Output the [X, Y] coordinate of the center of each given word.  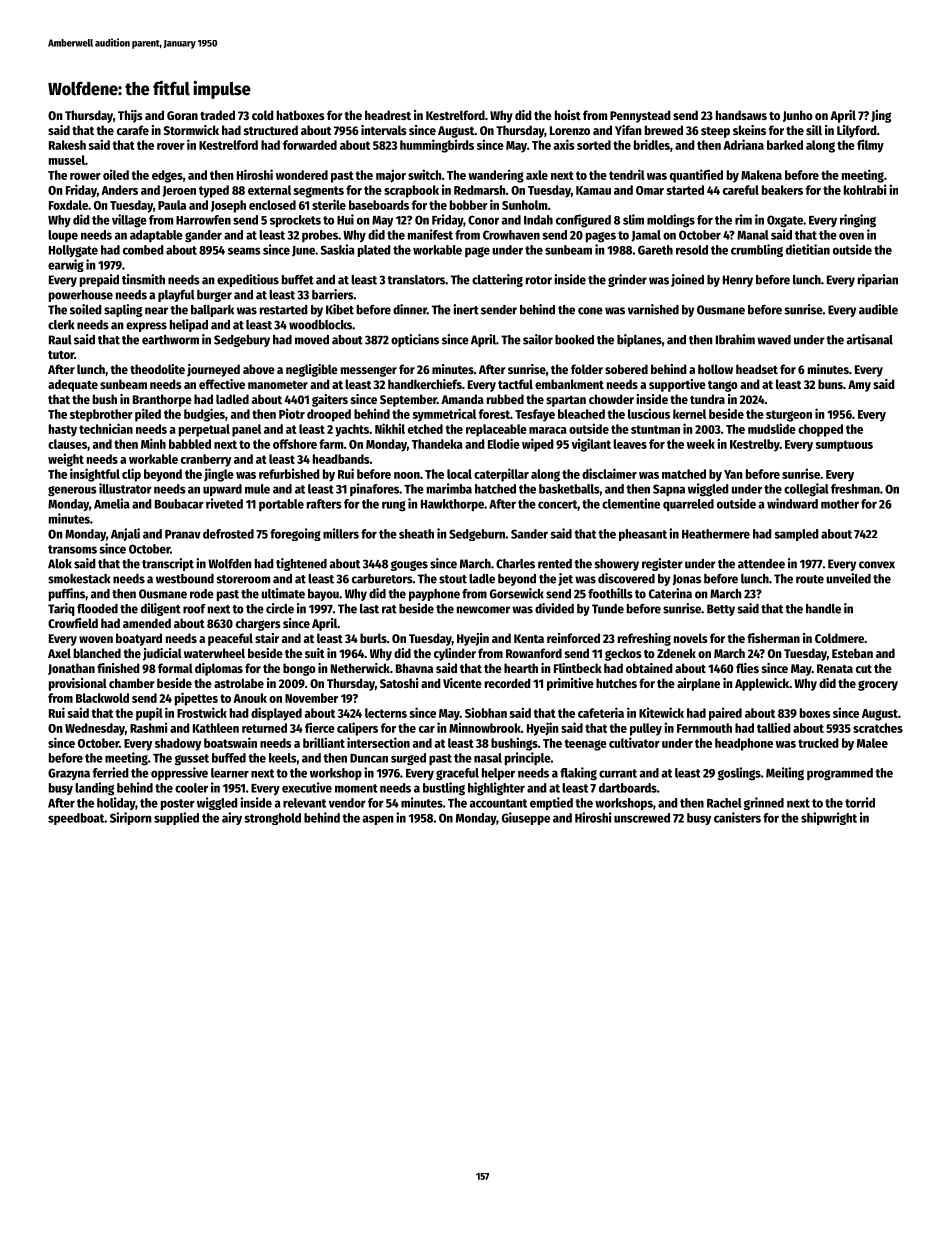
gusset [192, 760]
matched [684, 474]
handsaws [741, 115]
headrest [388, 115]
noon [407, 475]
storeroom [243, 579]
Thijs [130, 116]
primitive [570, 684]
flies [747, 668]
